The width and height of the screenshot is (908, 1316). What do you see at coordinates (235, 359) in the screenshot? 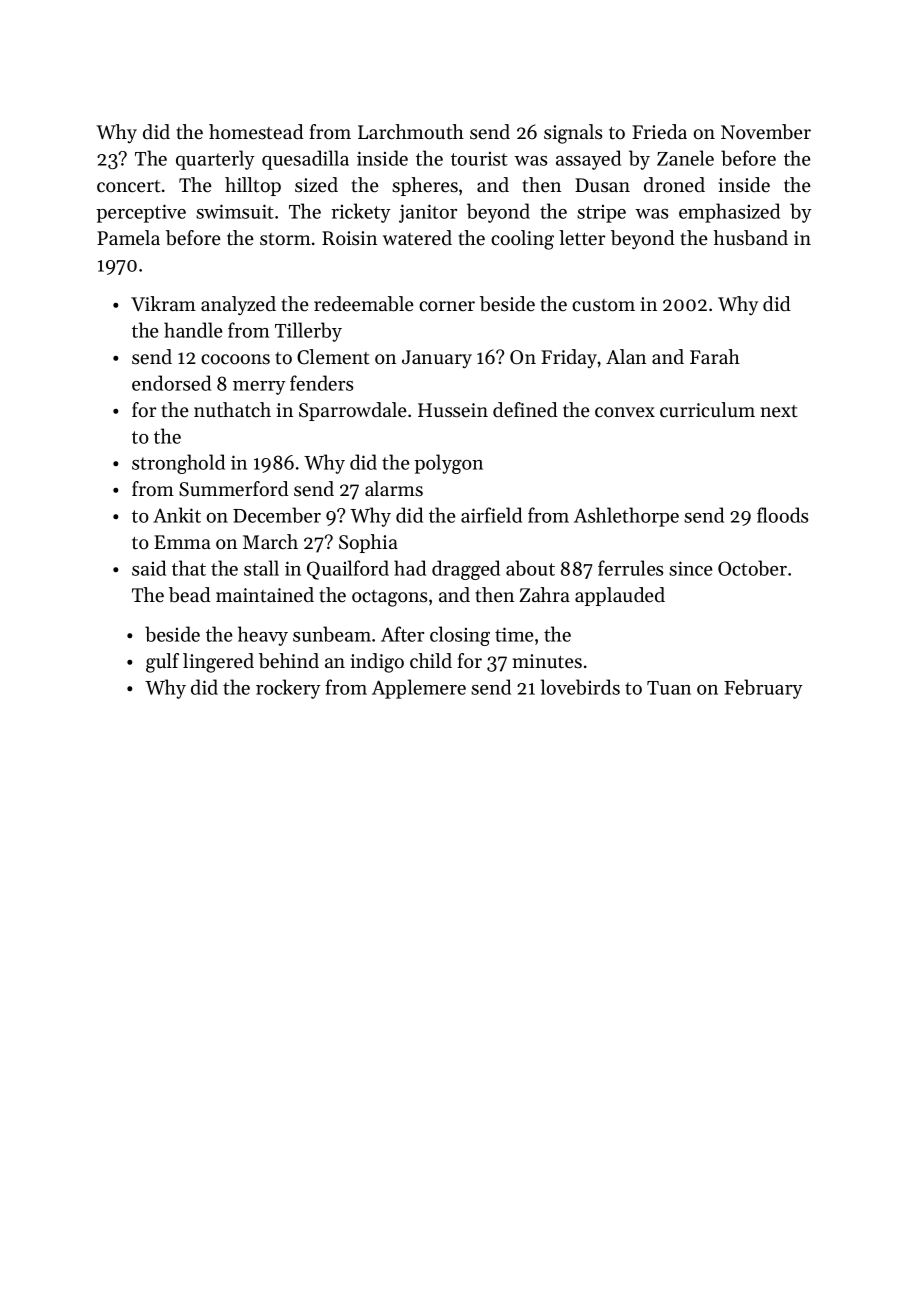
I see `cocoons` at bounding box center [235, 359].
